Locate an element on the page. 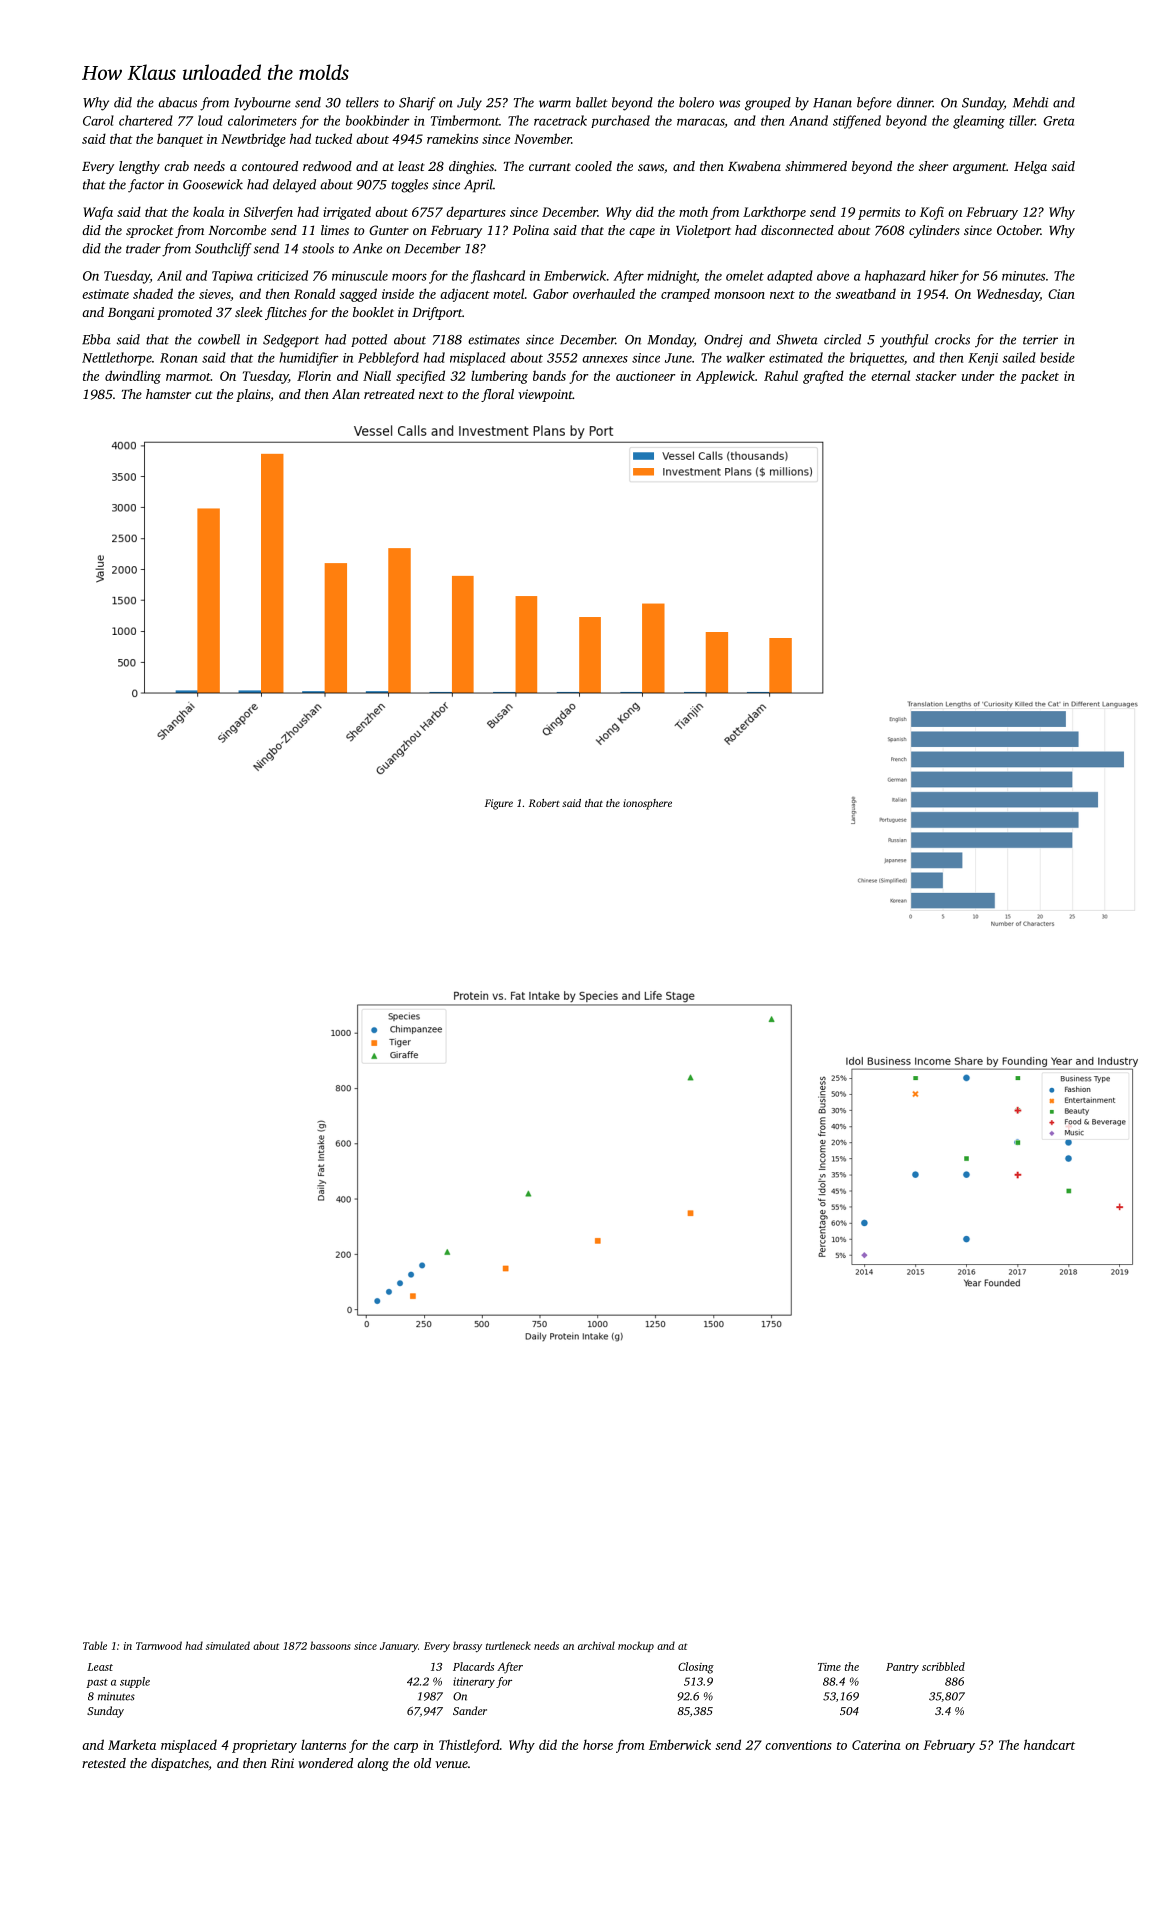  Robert is located at coordinates (544, 803).
